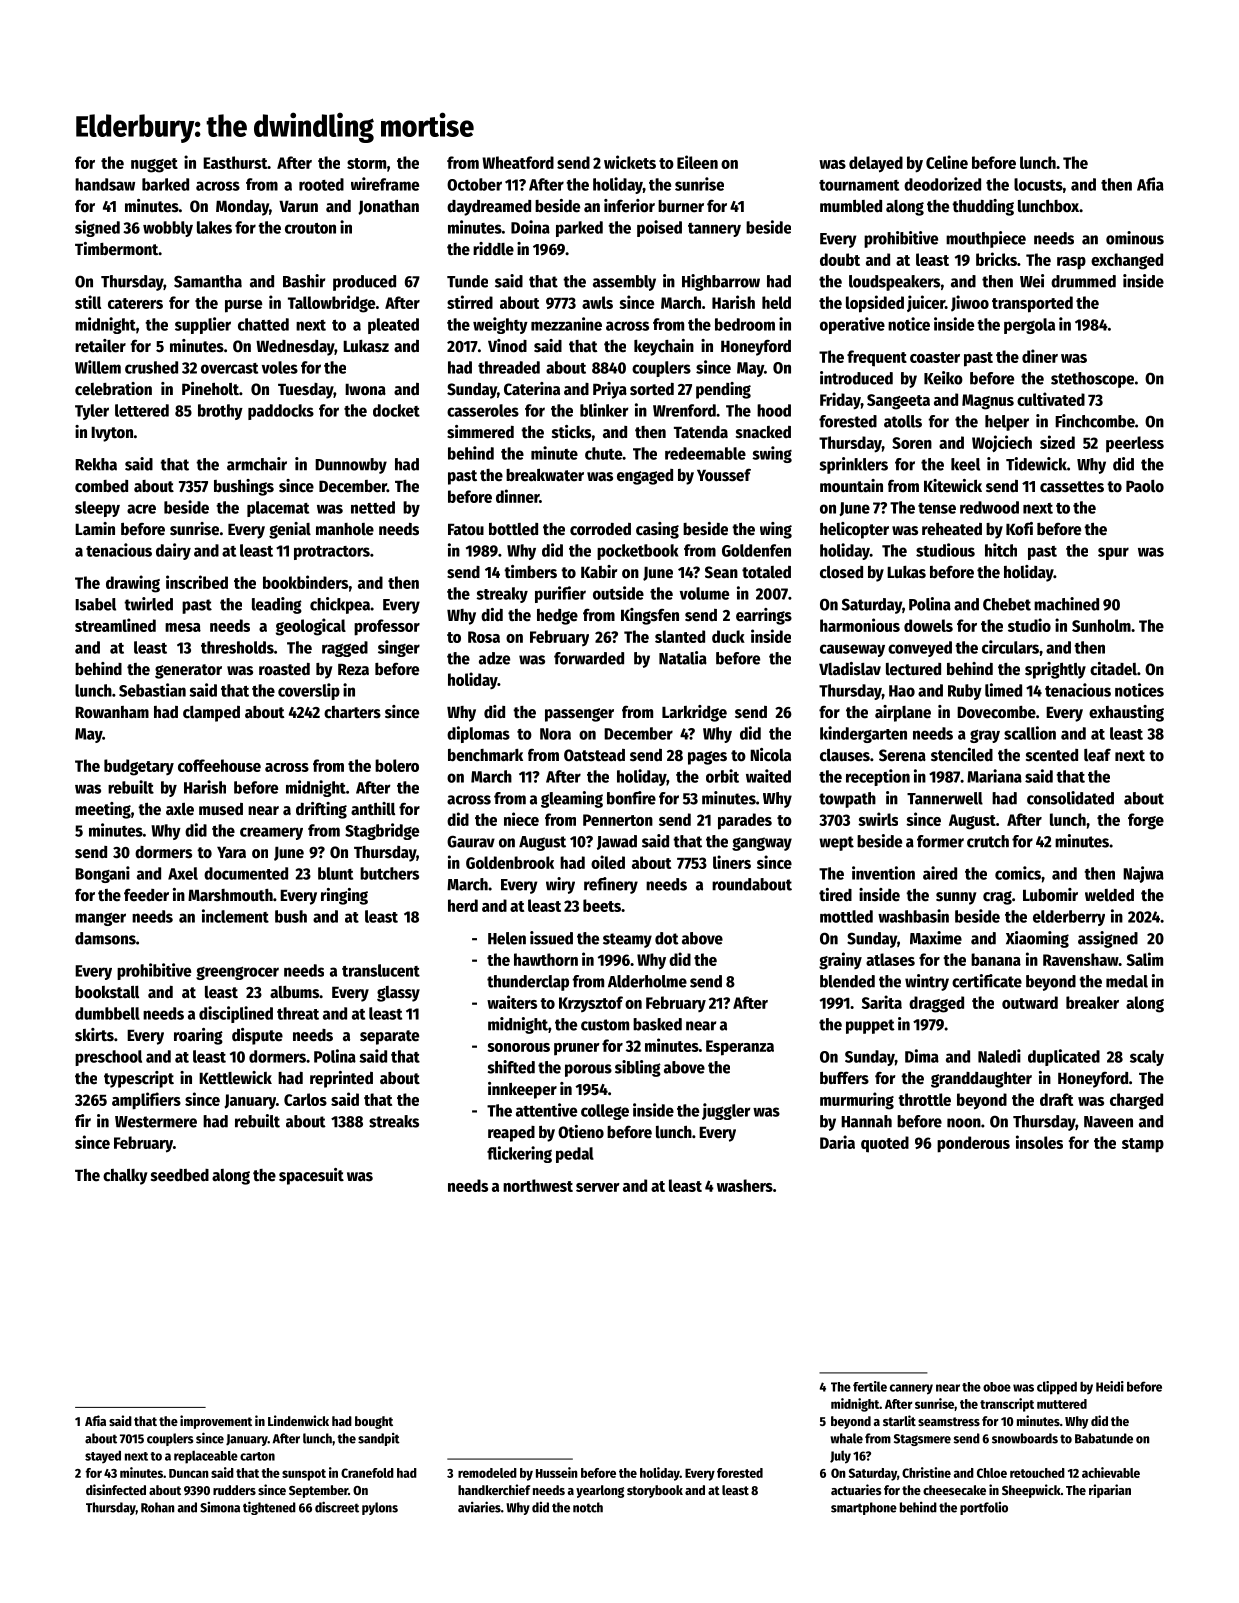 The width and height of the screenshot is (1239, 1603). What do you see at coordinates (566, 324) in the screenshot?
I see `mezzanine` at bounding box center [566, 324].
